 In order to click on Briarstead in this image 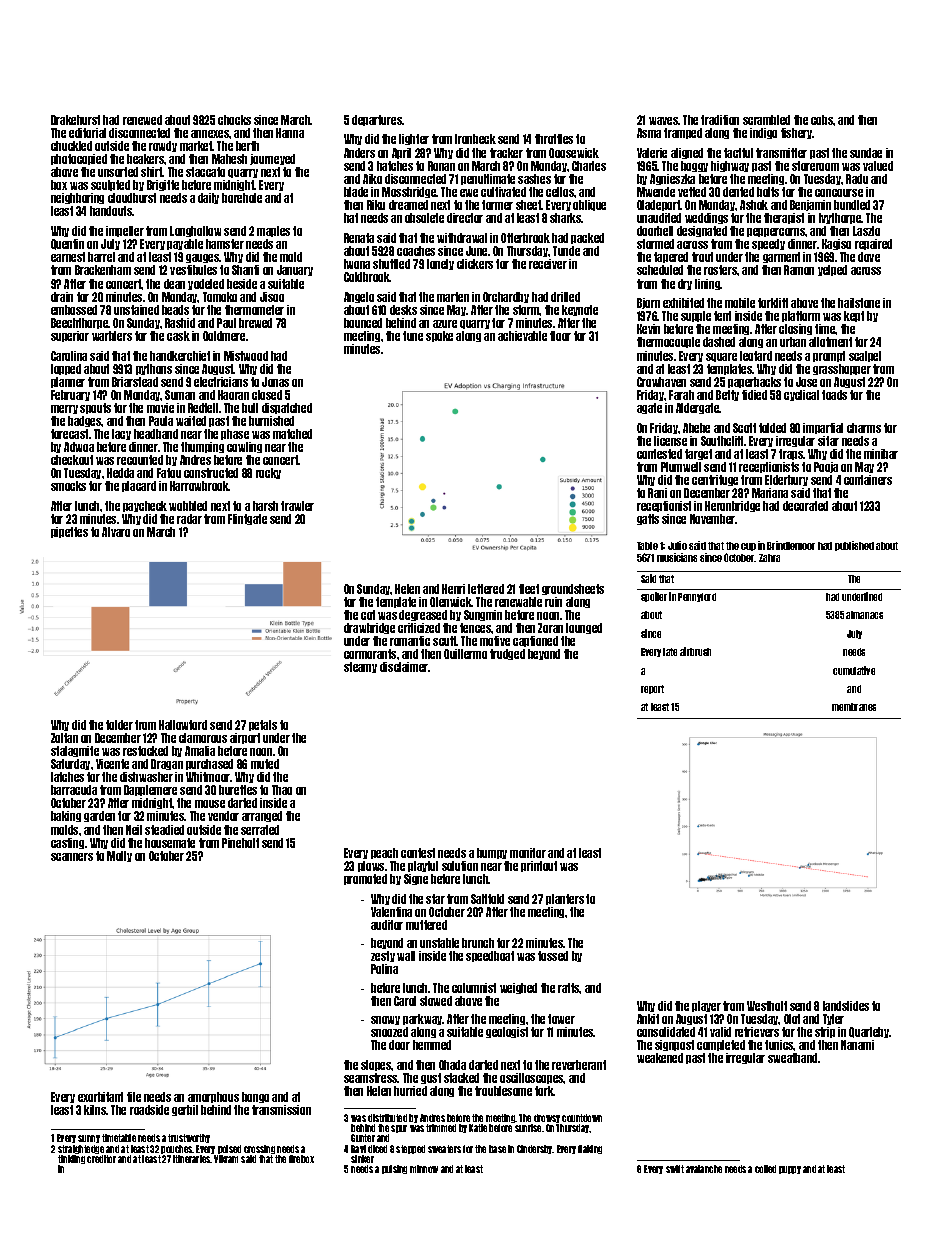, I will do `click(135, 382)`.
